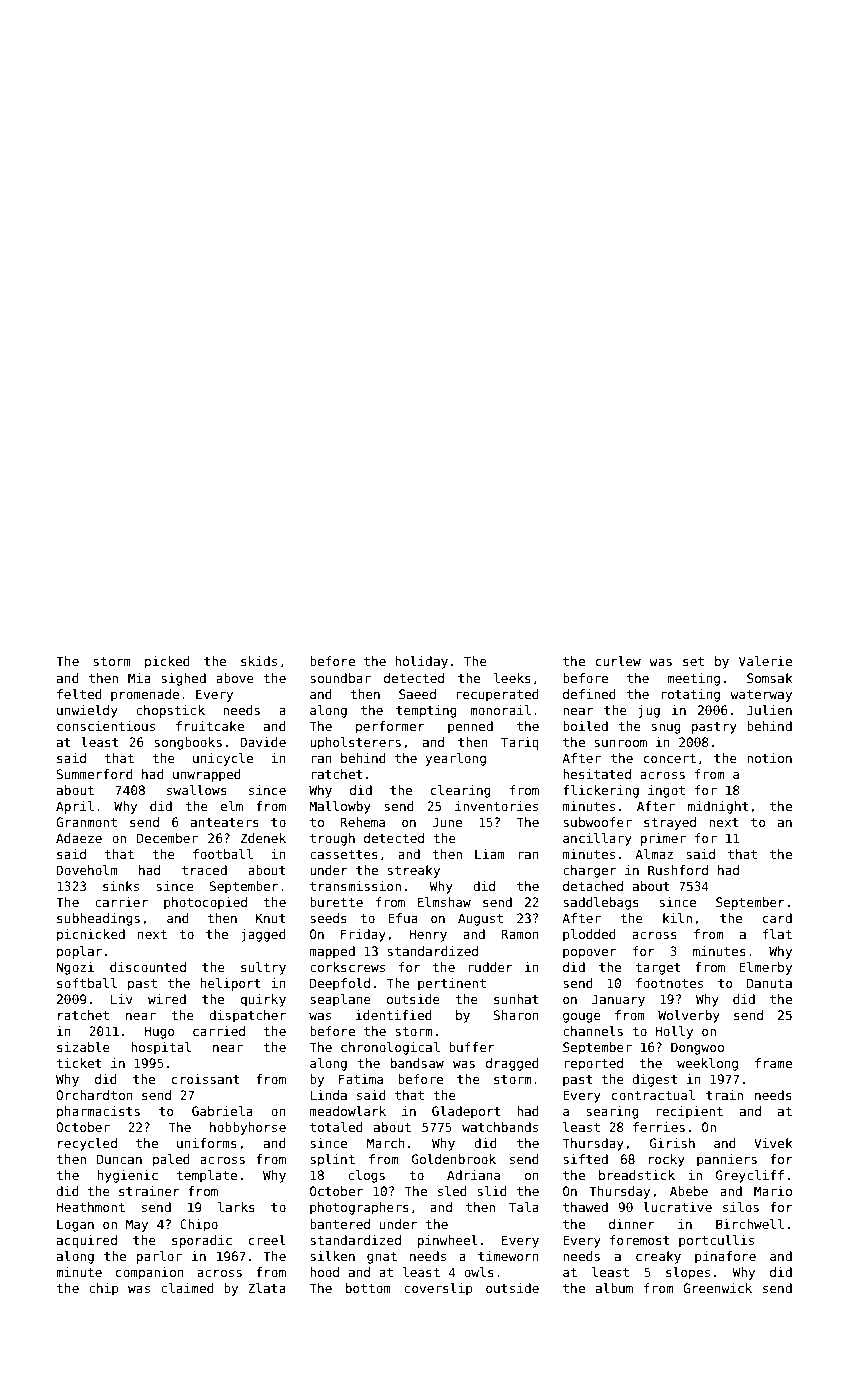  What do you see at coordinates (187, 1288) in the screenshot?
I see `claimed` at bounding box center [187, 1288].
